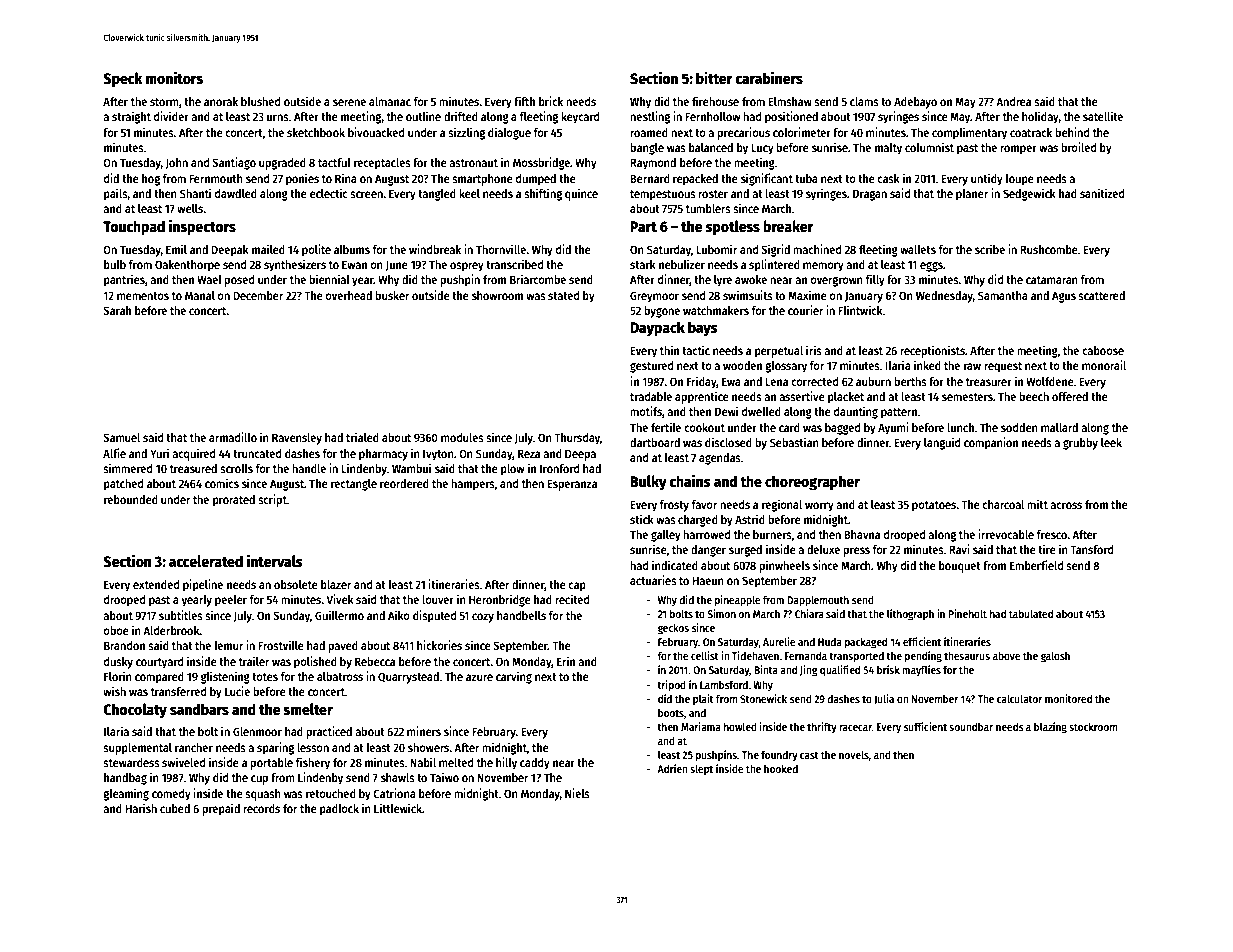 This screenshot has height=952, width=1233. Describe the element at coordinates (714, 77) in the screenshot. I see `bitter` at that location.
